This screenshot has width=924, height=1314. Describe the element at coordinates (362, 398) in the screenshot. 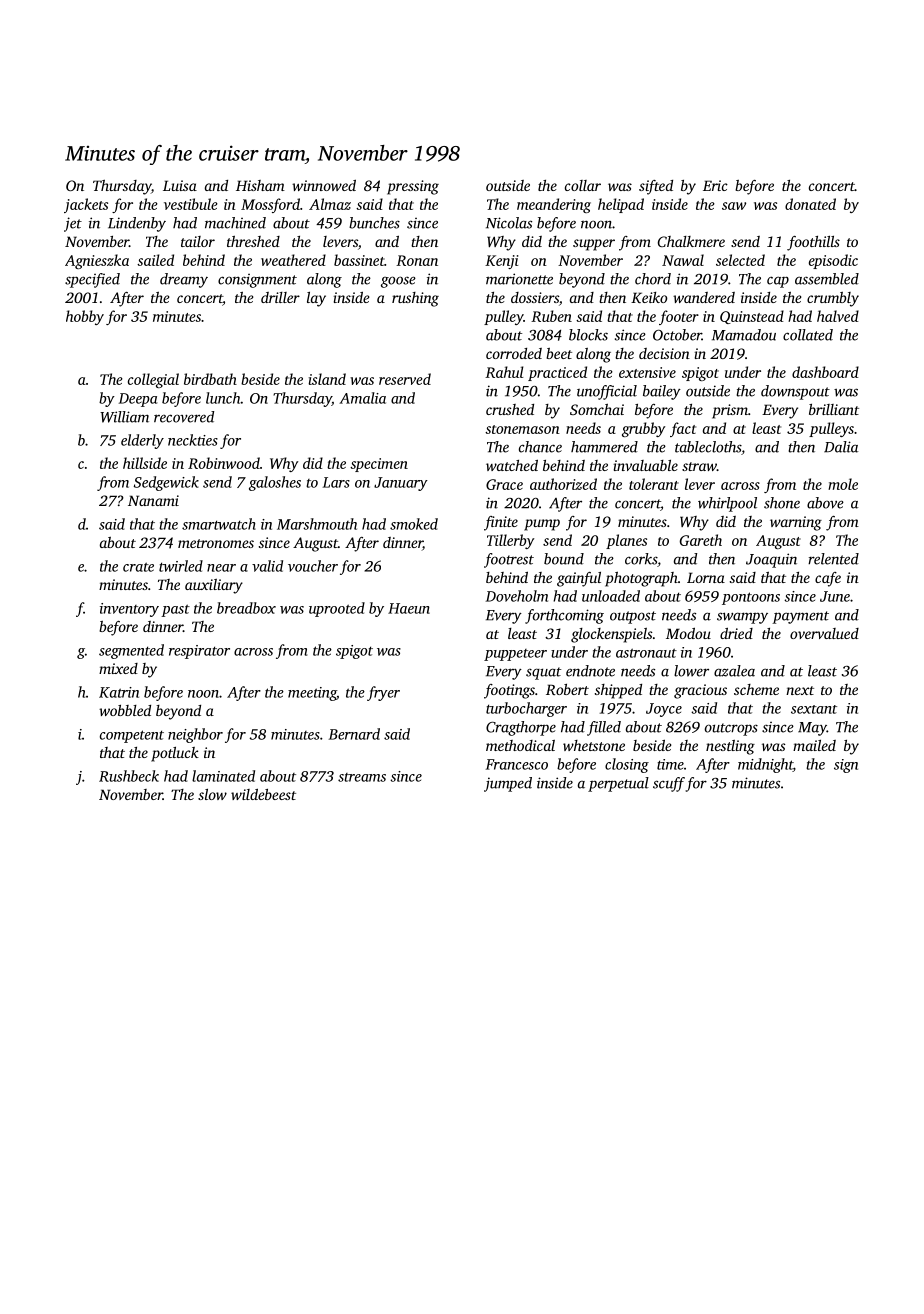

I see `Amalia` at that location.
